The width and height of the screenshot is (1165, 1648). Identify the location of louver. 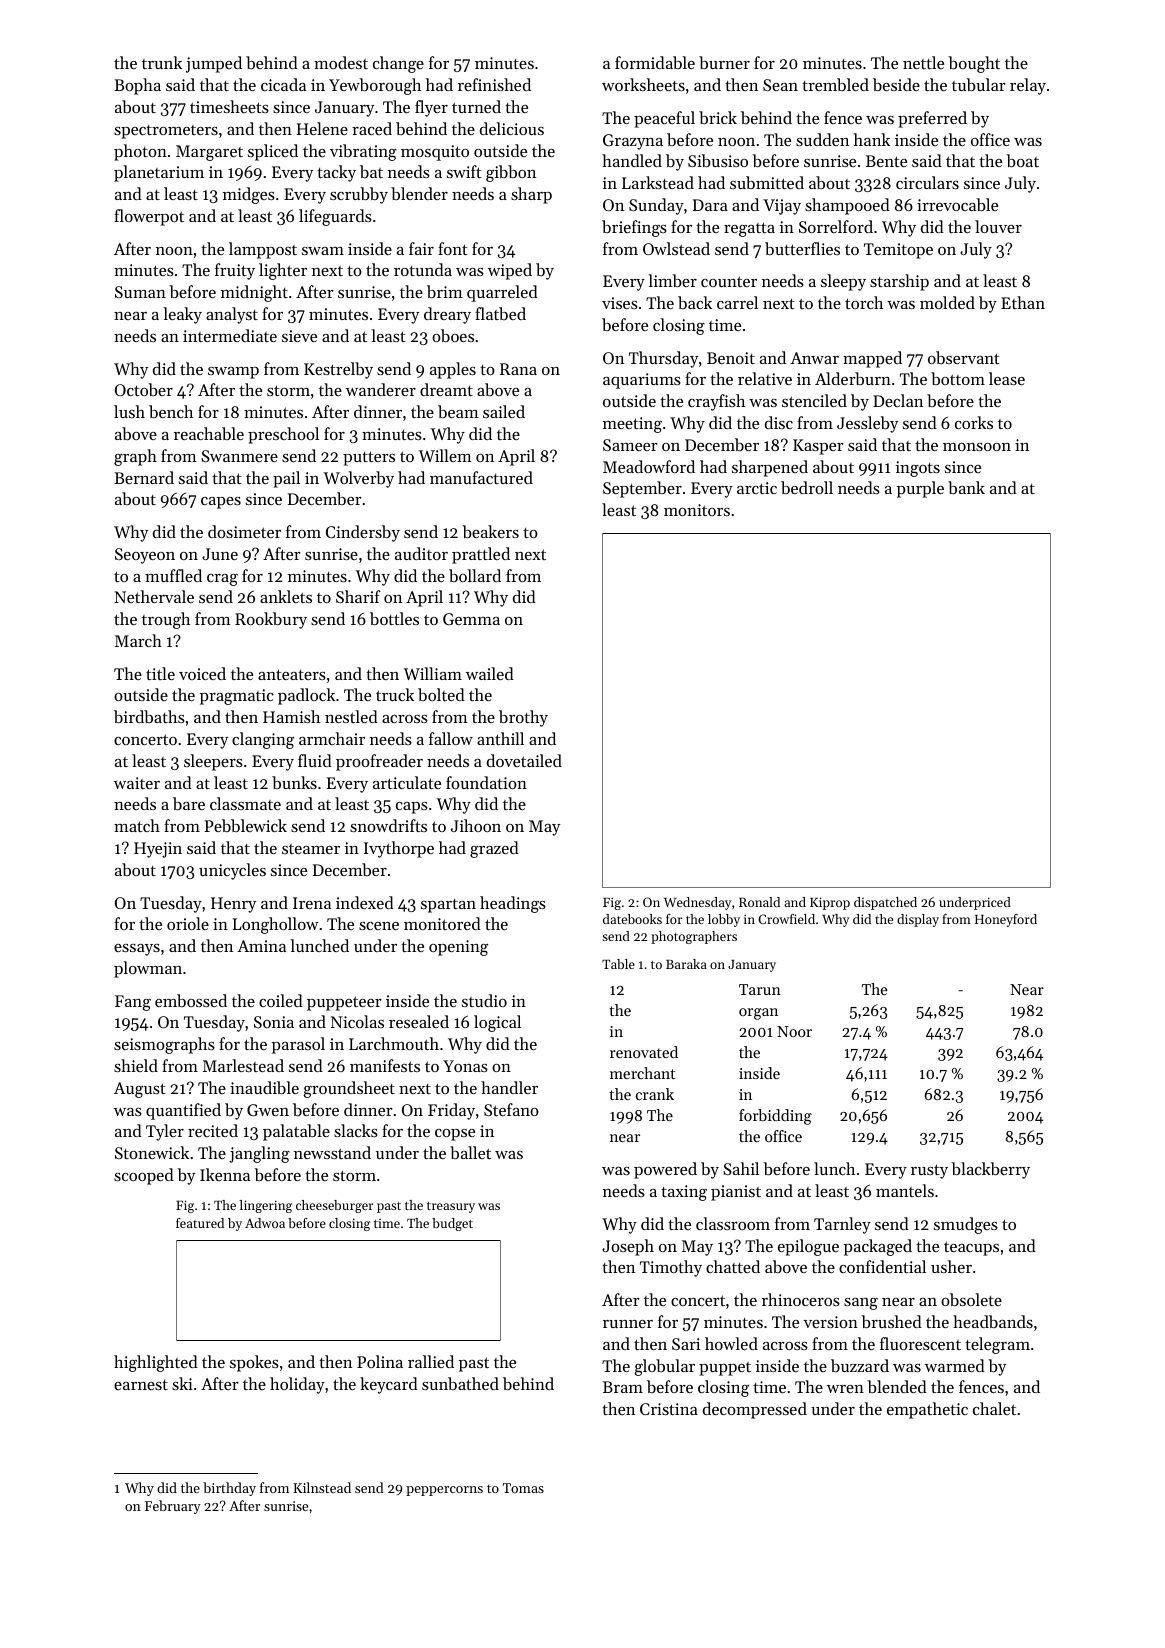
(998, 226).
